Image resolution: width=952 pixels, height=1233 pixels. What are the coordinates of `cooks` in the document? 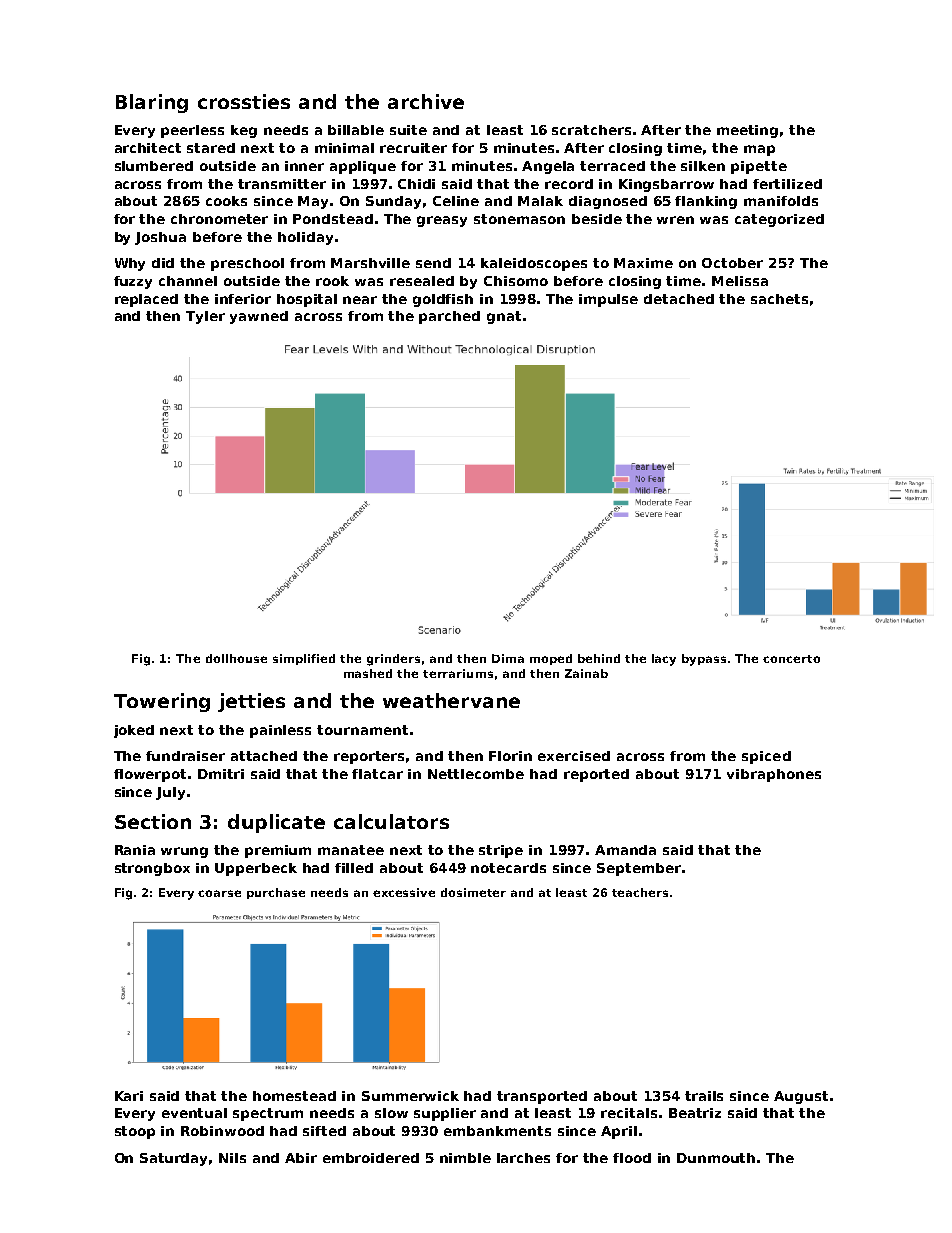 It's located at (226, 201).
